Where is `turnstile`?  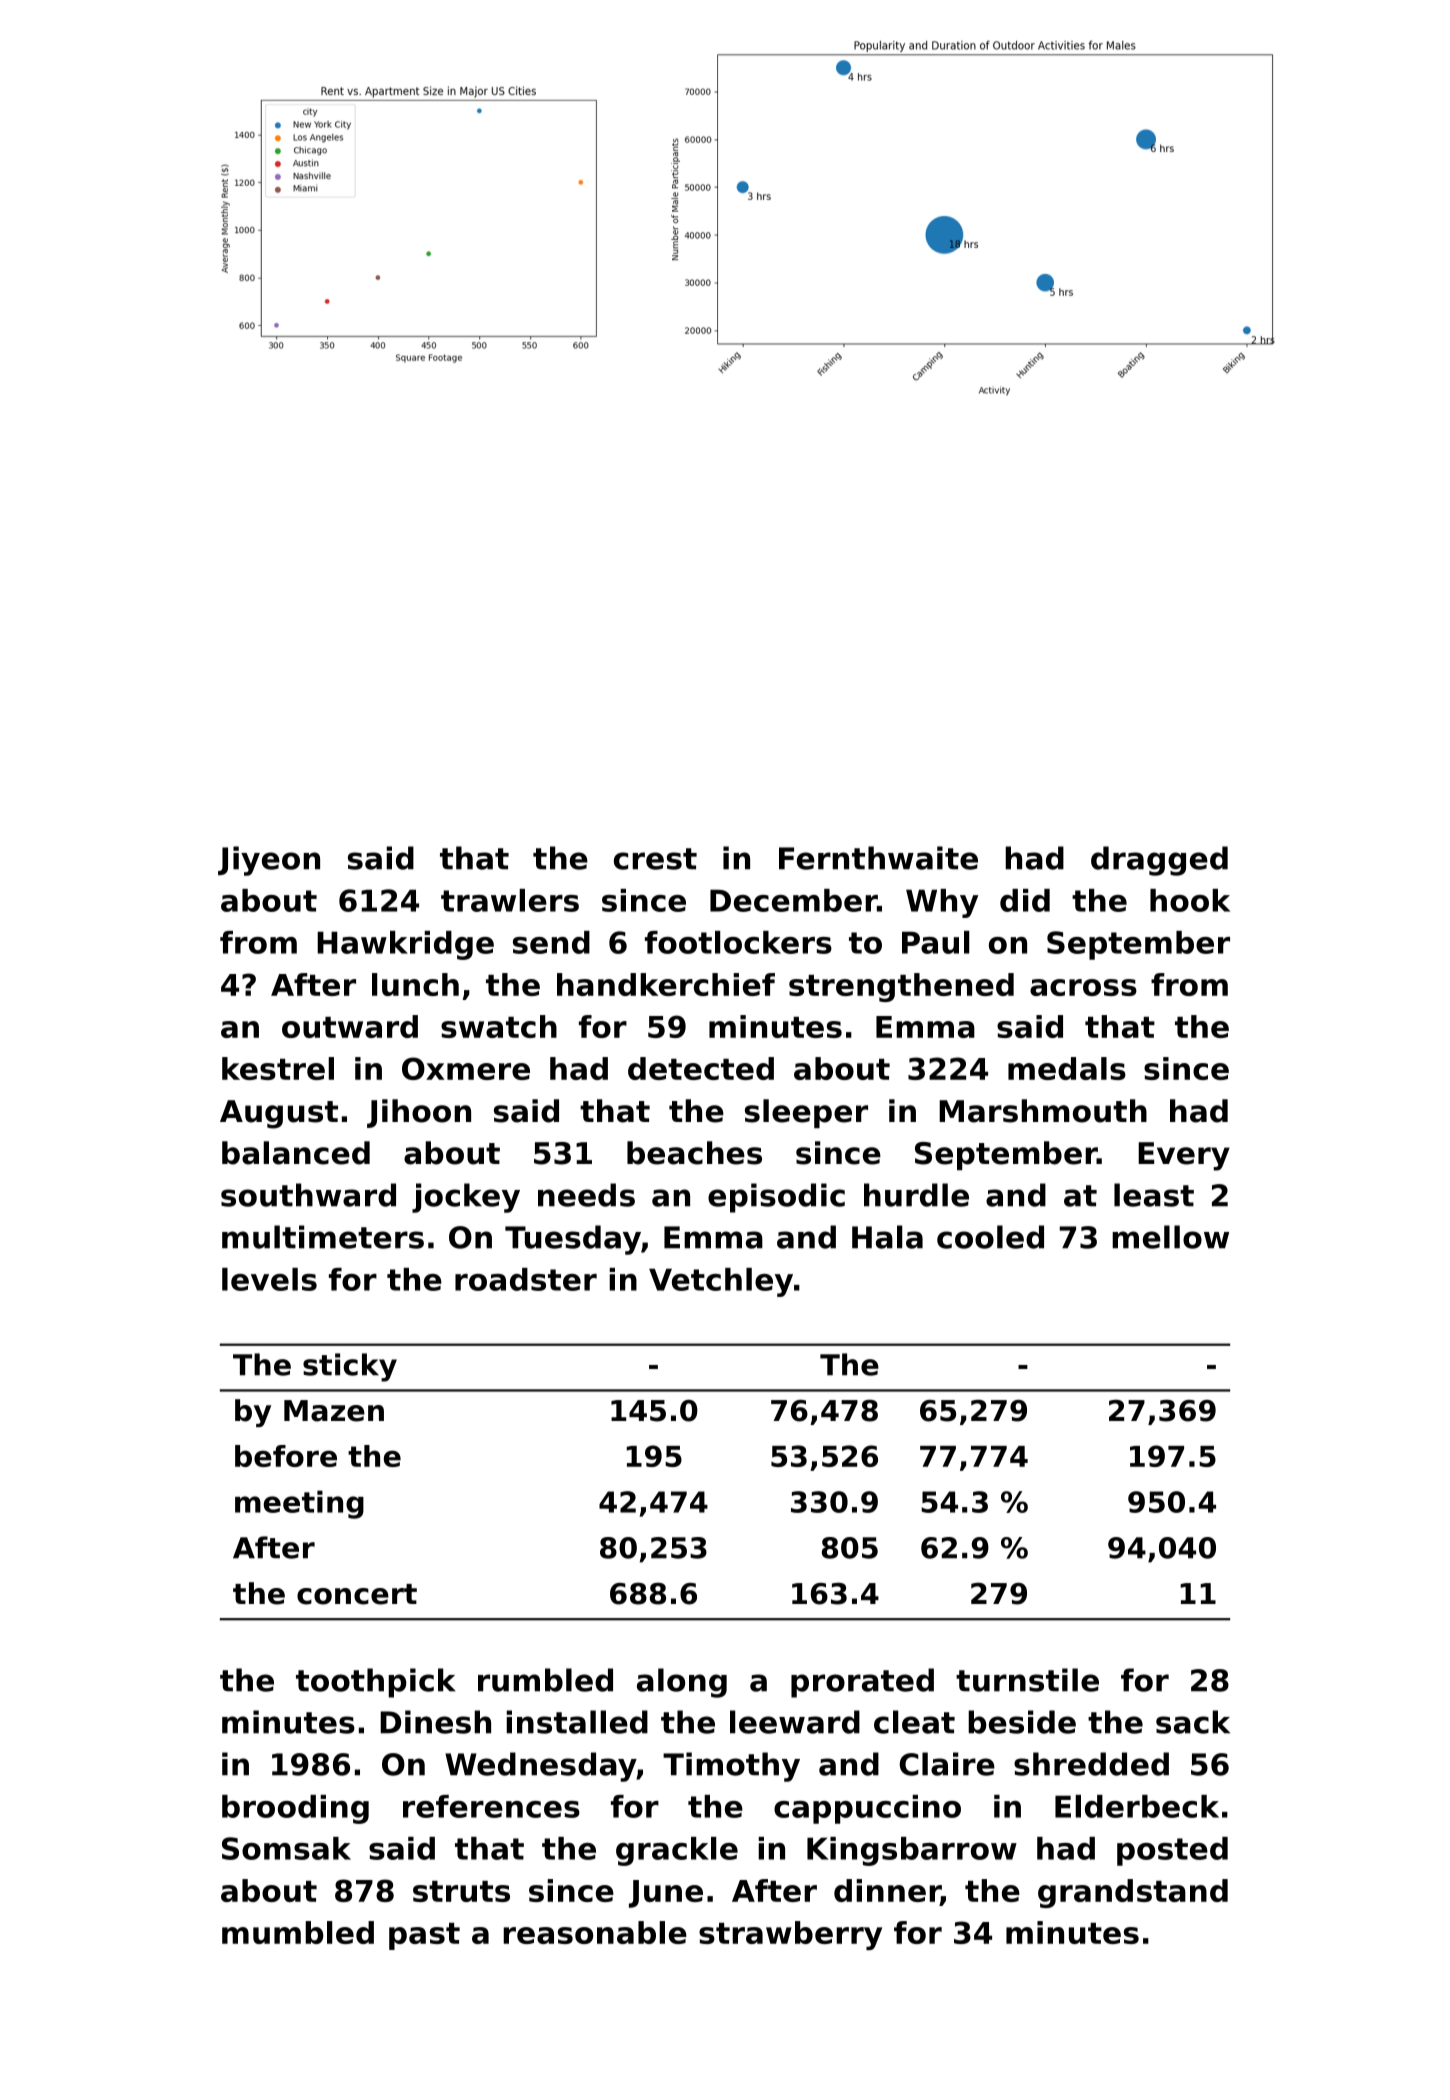 turnstile is located at coordinates (1027, 1680).
